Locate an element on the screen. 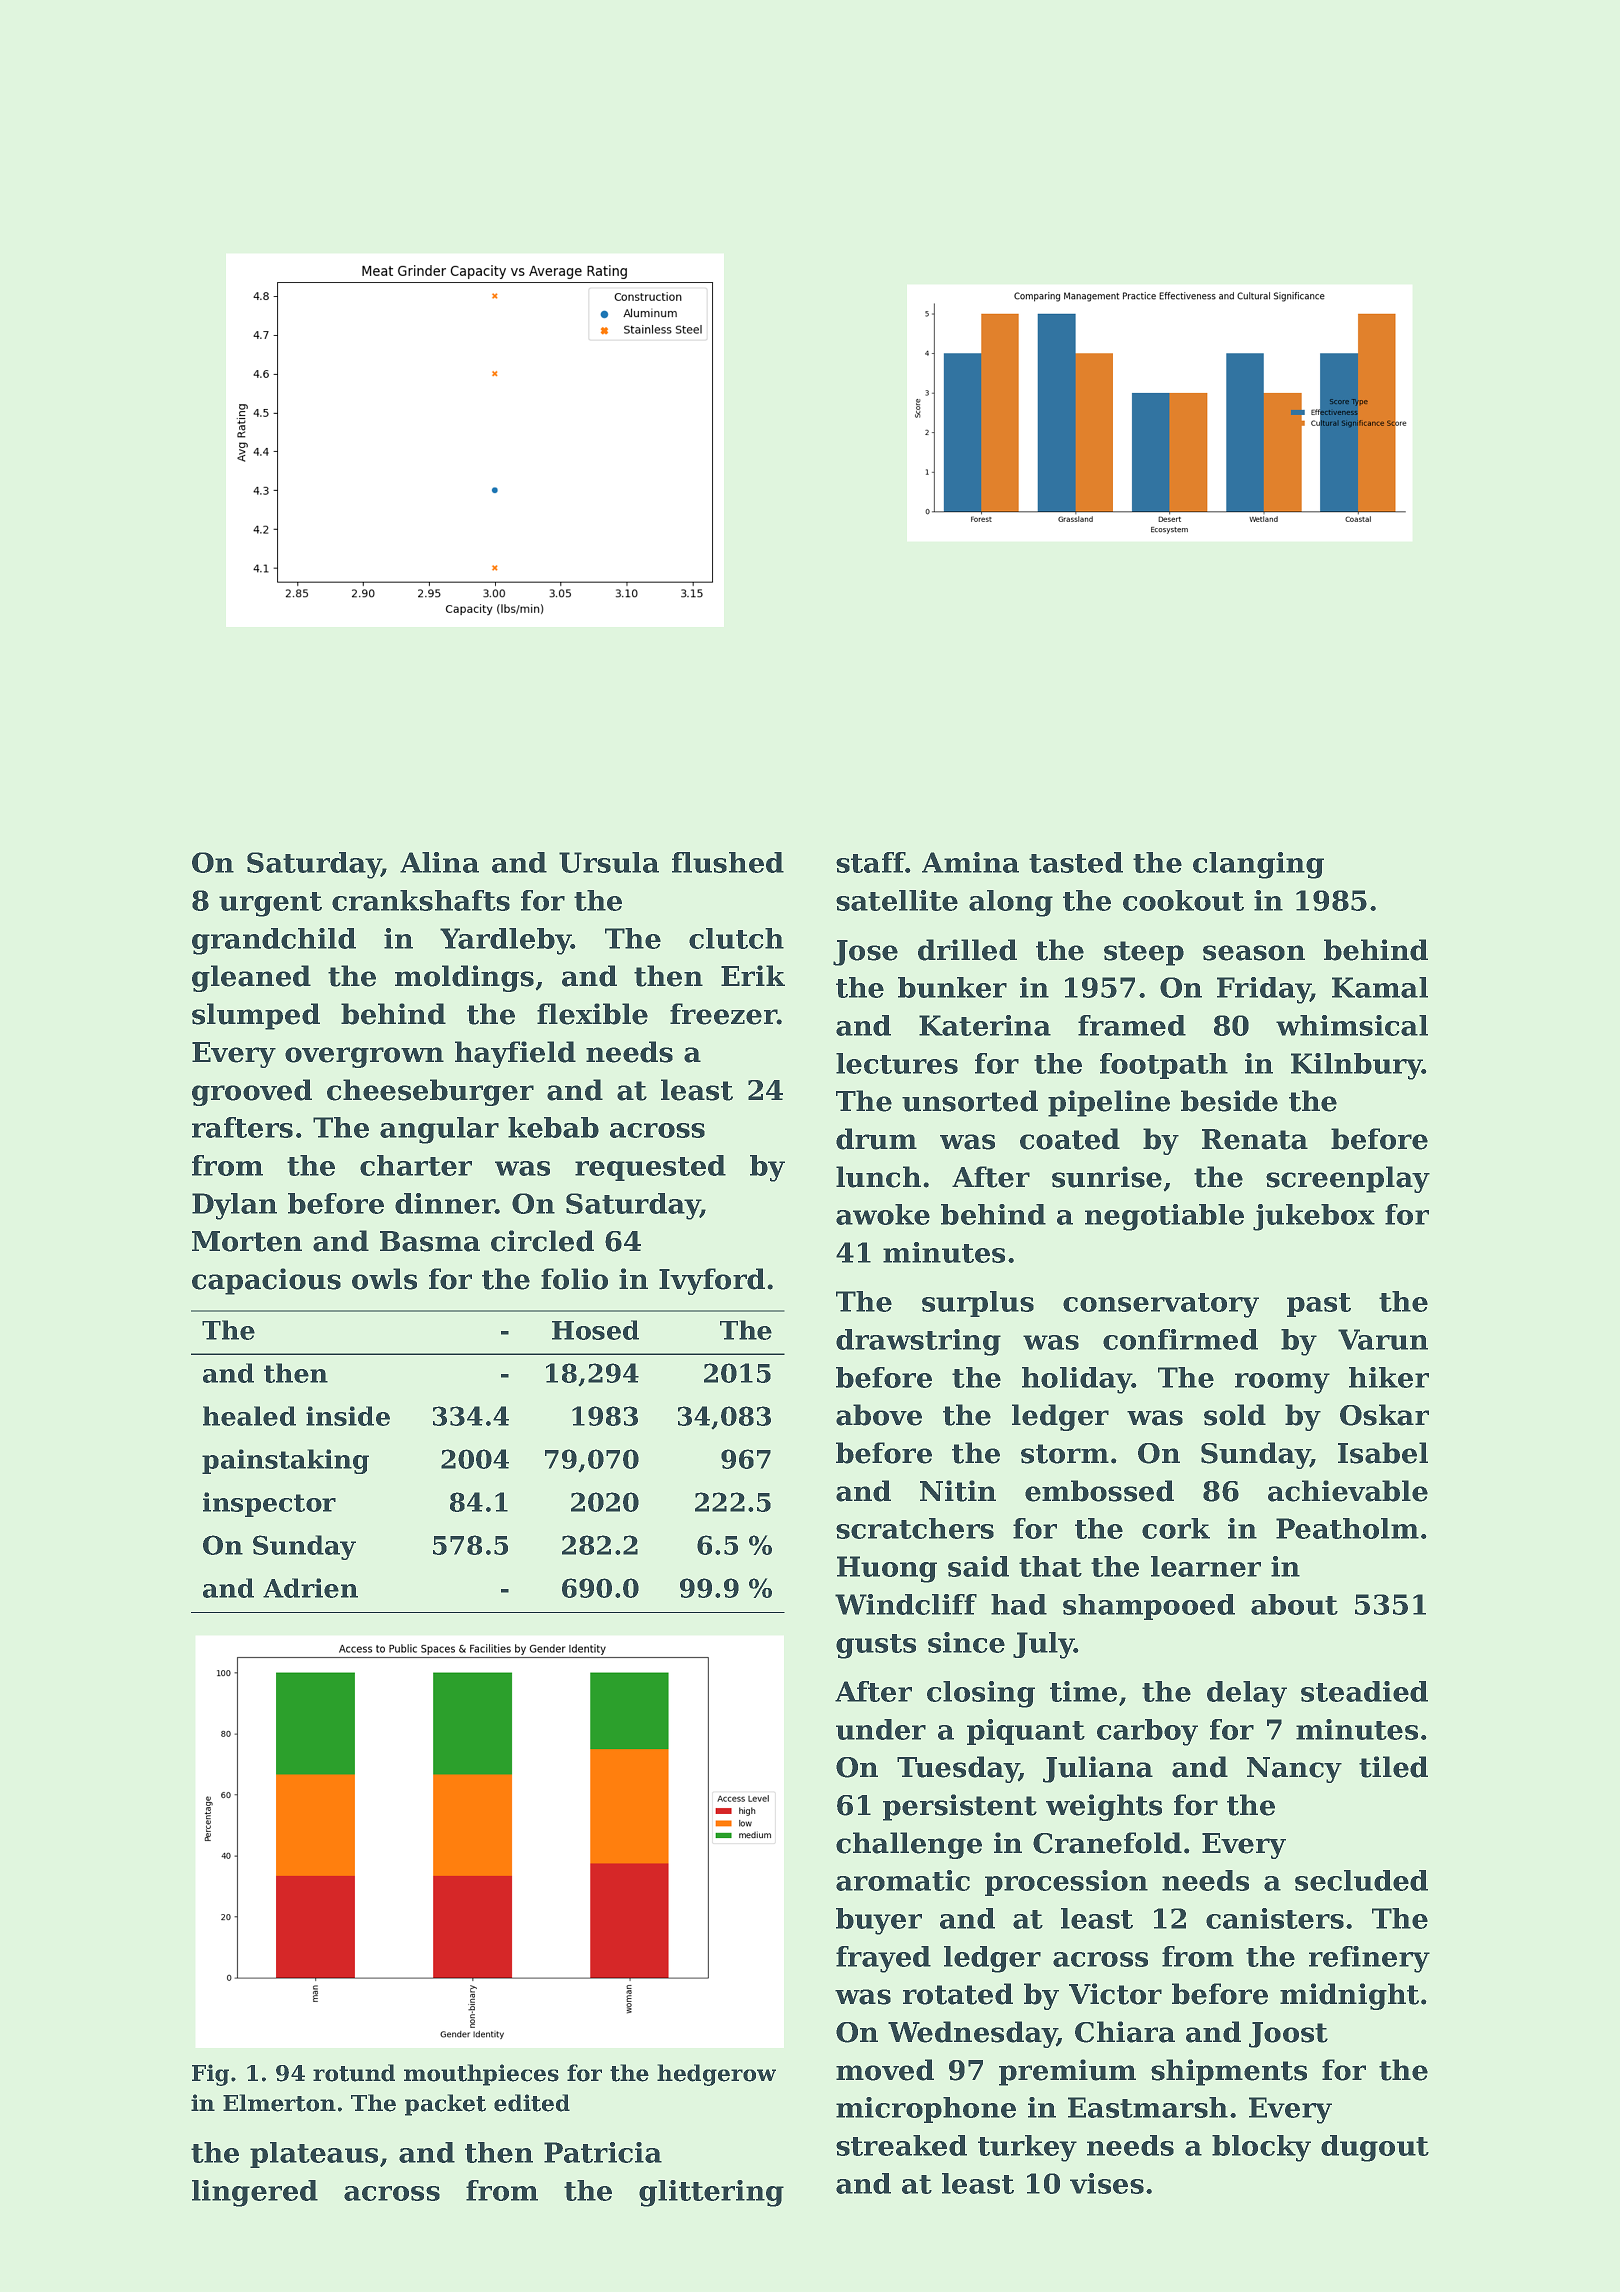 The image size is (1620, 2292). jukebox is located at coordinates (1314, 1217).
